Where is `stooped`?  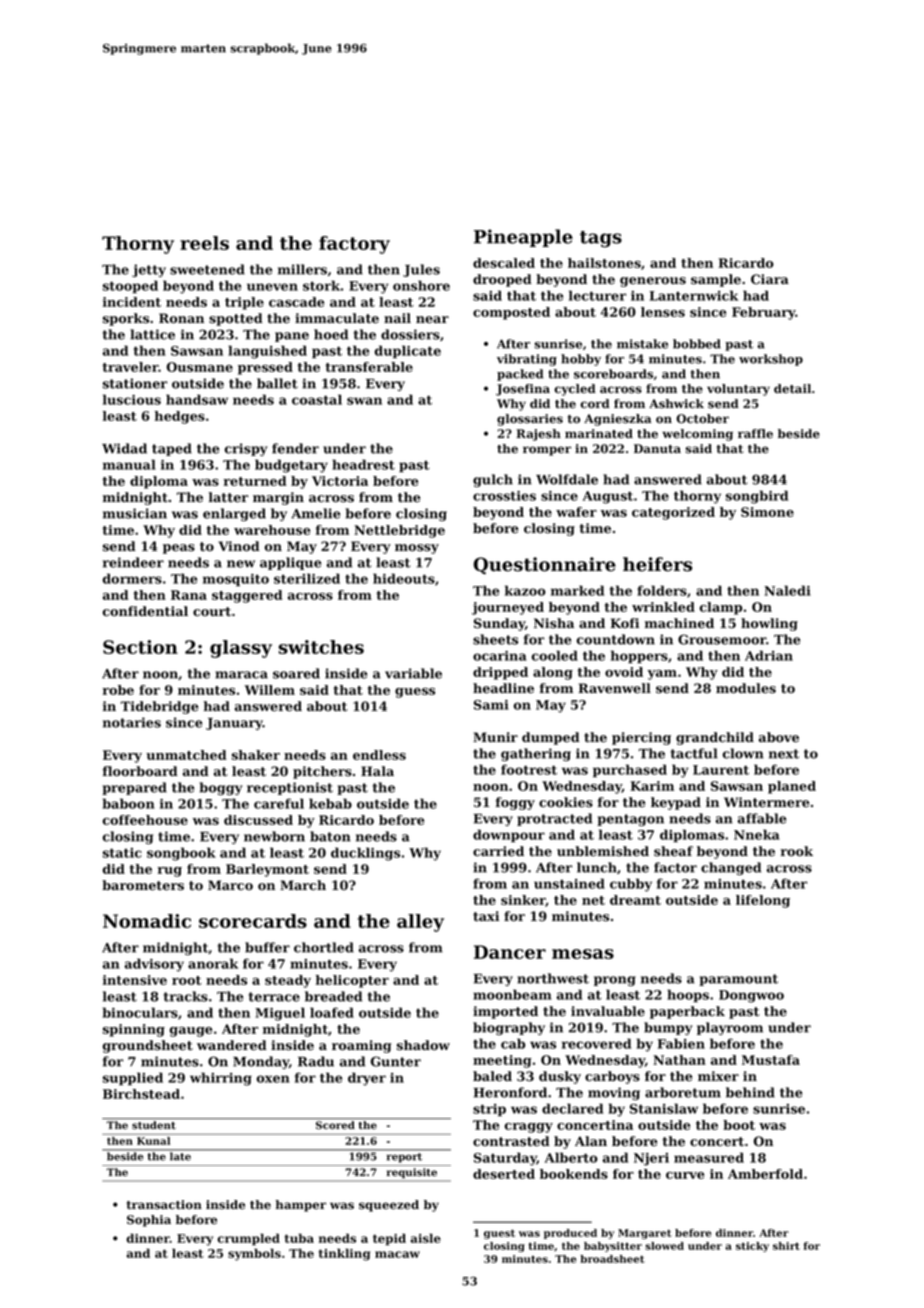 stooped is located at coordinates (130, 286).
